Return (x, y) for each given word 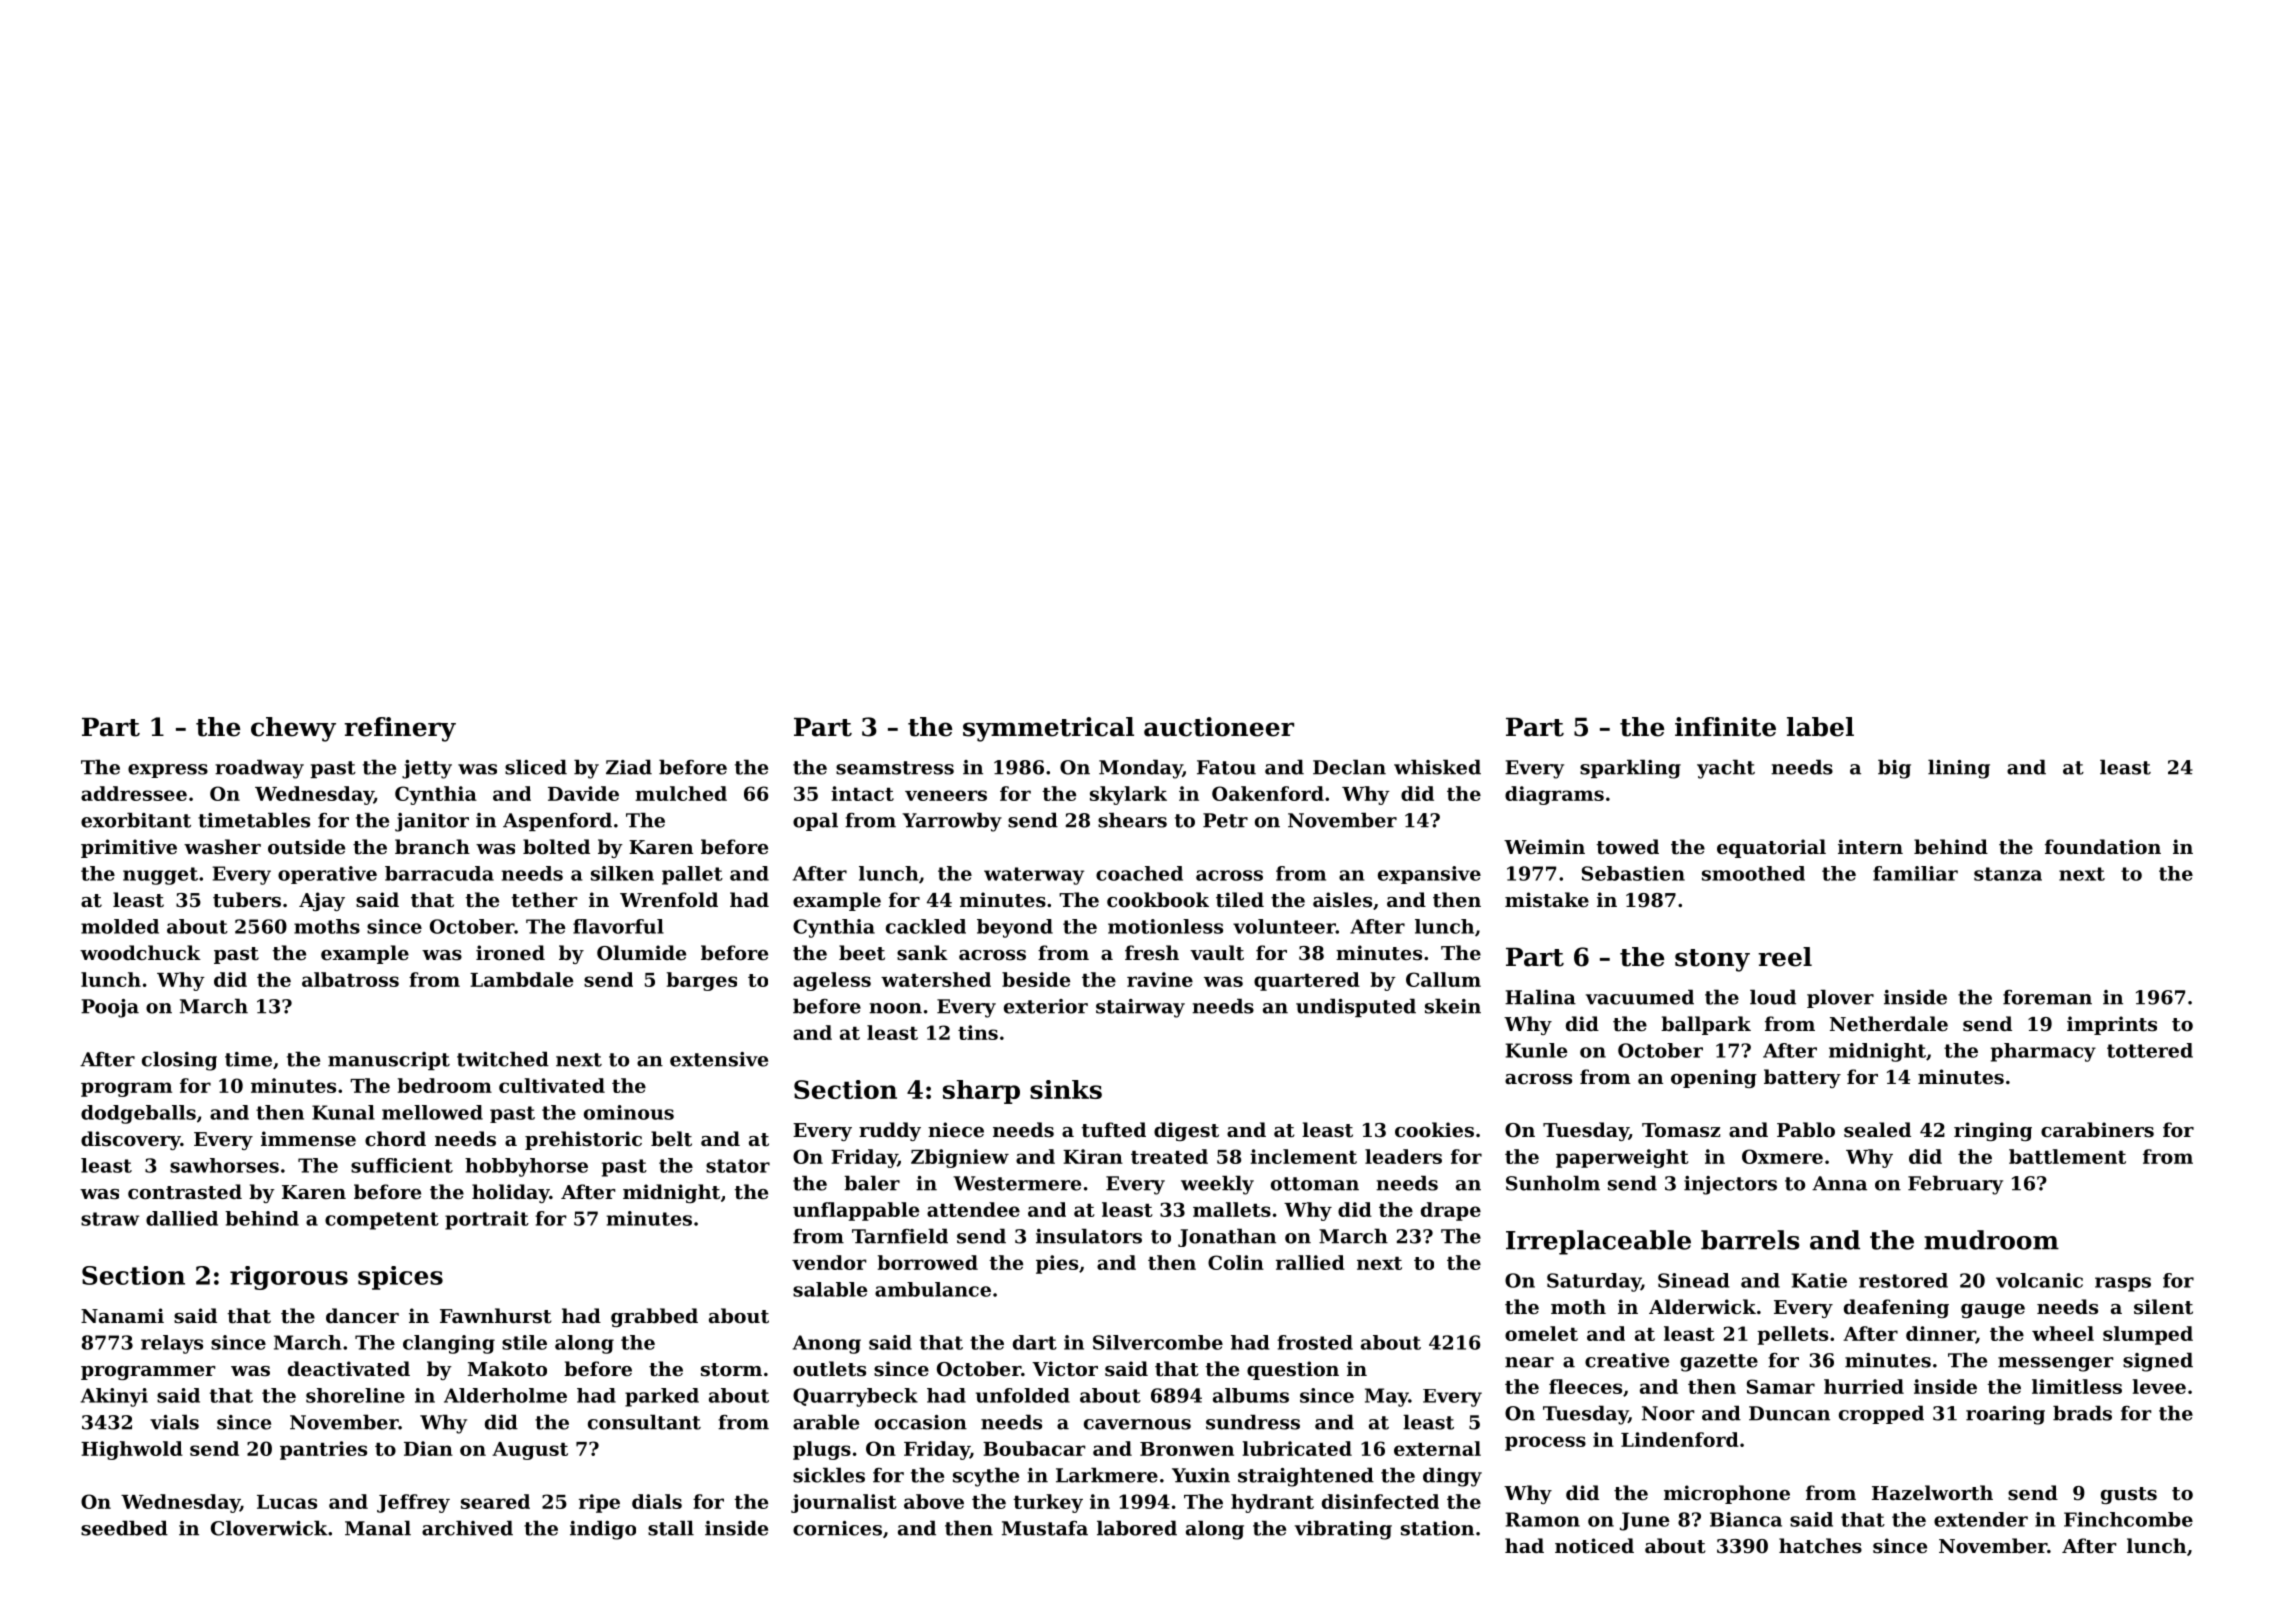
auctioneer (1219, 727)
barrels (1750, 1240)
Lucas (287, 1502)
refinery (400, 729)
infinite (1725, 727)
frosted (1315, 1342)
